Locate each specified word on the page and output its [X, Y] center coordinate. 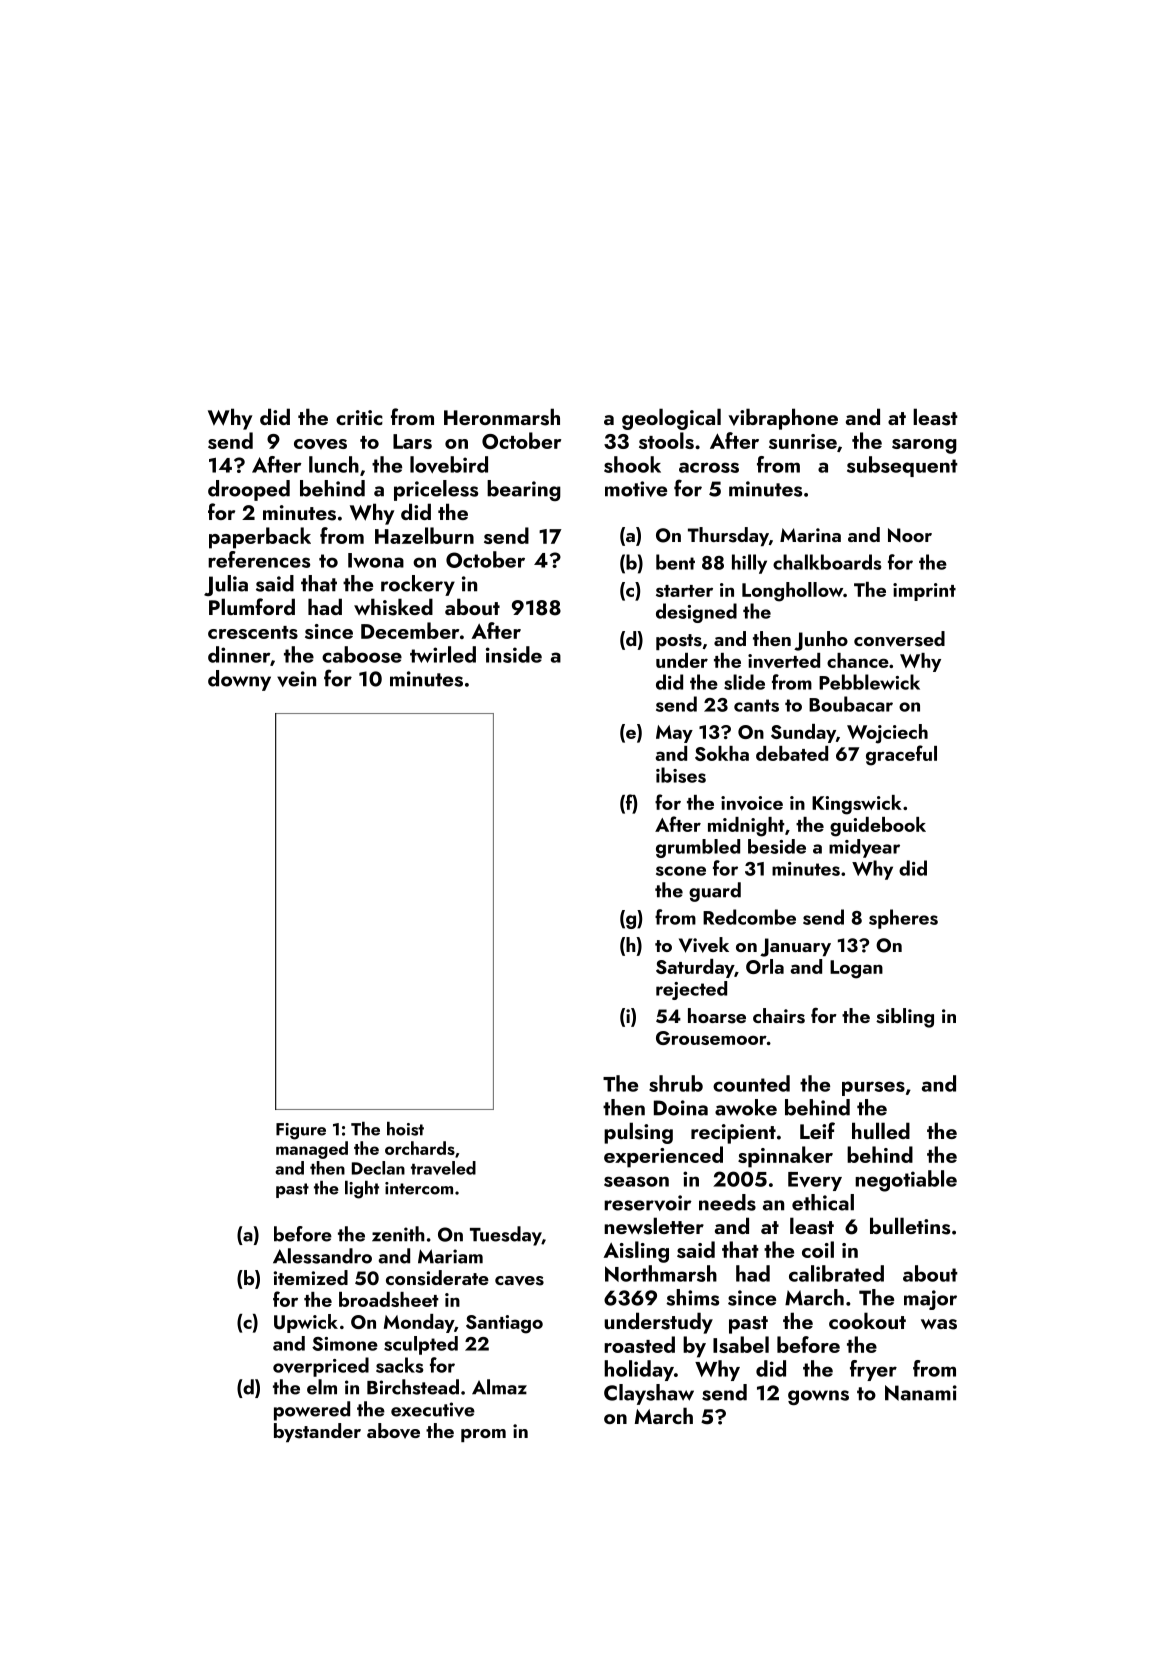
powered [312, 1411]
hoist [405, 1129]
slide [744, 682]
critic [359, 417]
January [795, 947]
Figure [301, 1131]
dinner [239, 654]
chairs [779, 1016]
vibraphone [783, 419]
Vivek [704, 945]
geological [671, 419]
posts [679, 642]
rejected [691, 990]
